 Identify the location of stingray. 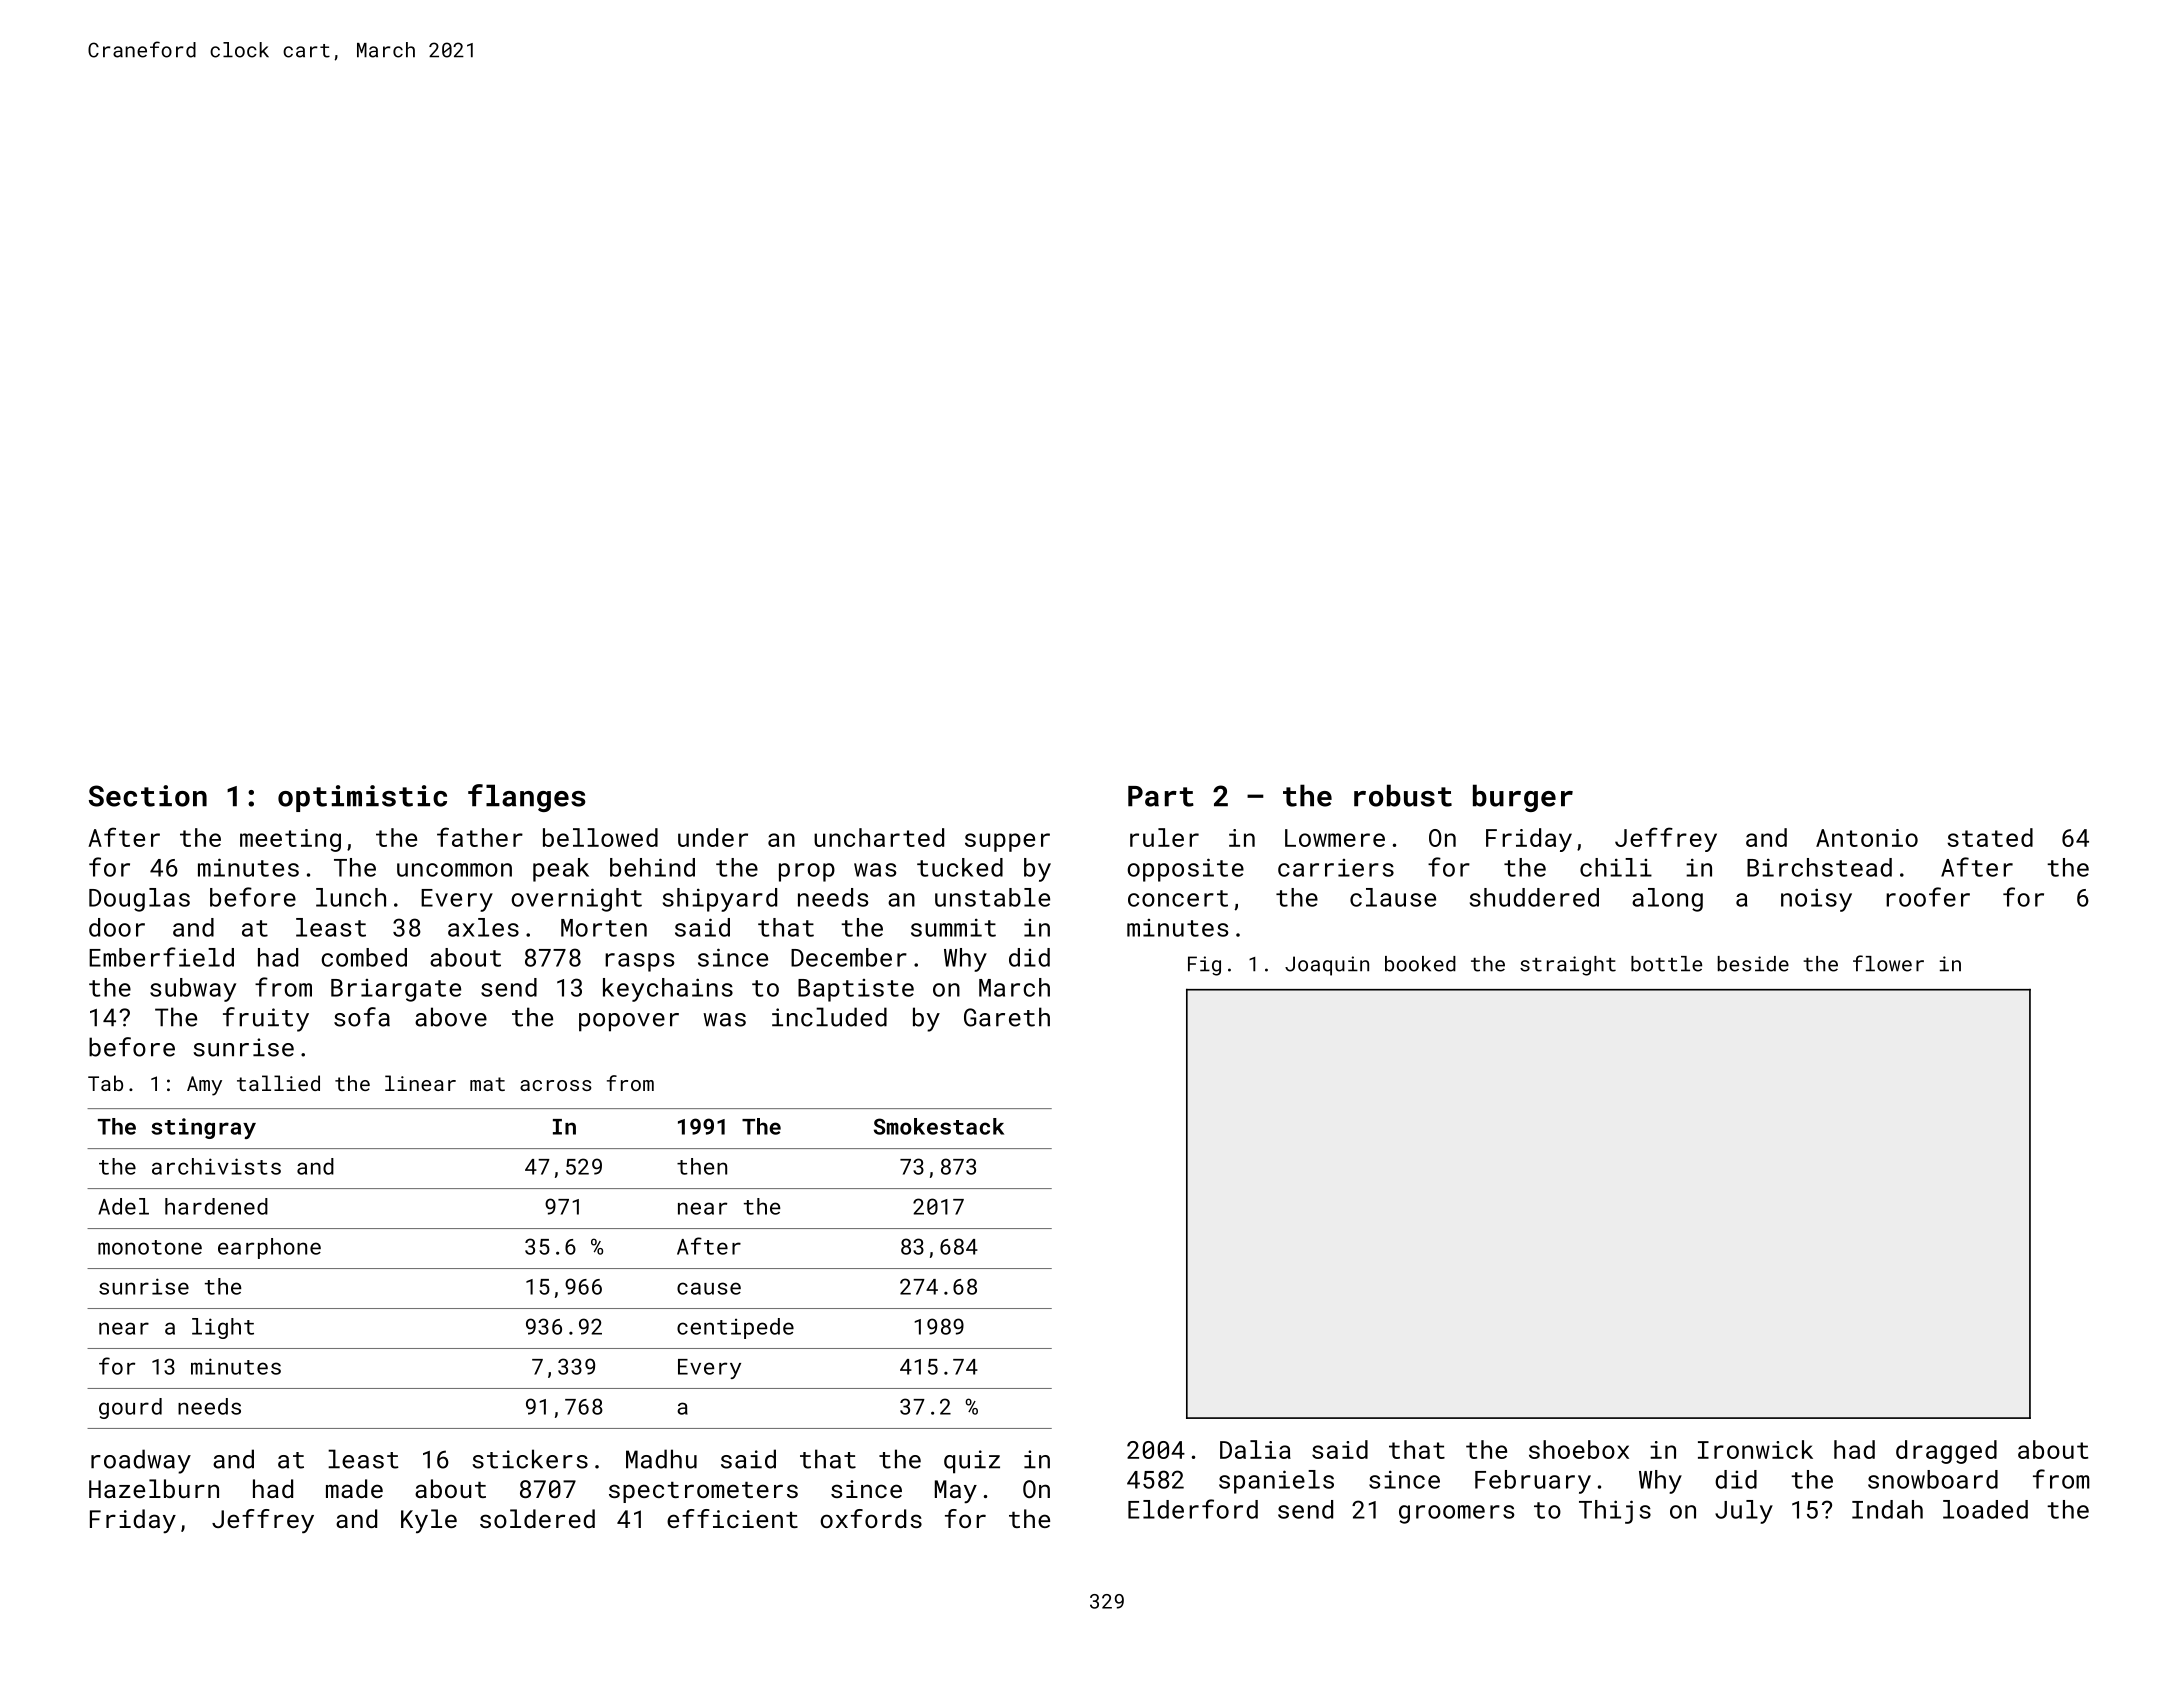
(203, 1128).
